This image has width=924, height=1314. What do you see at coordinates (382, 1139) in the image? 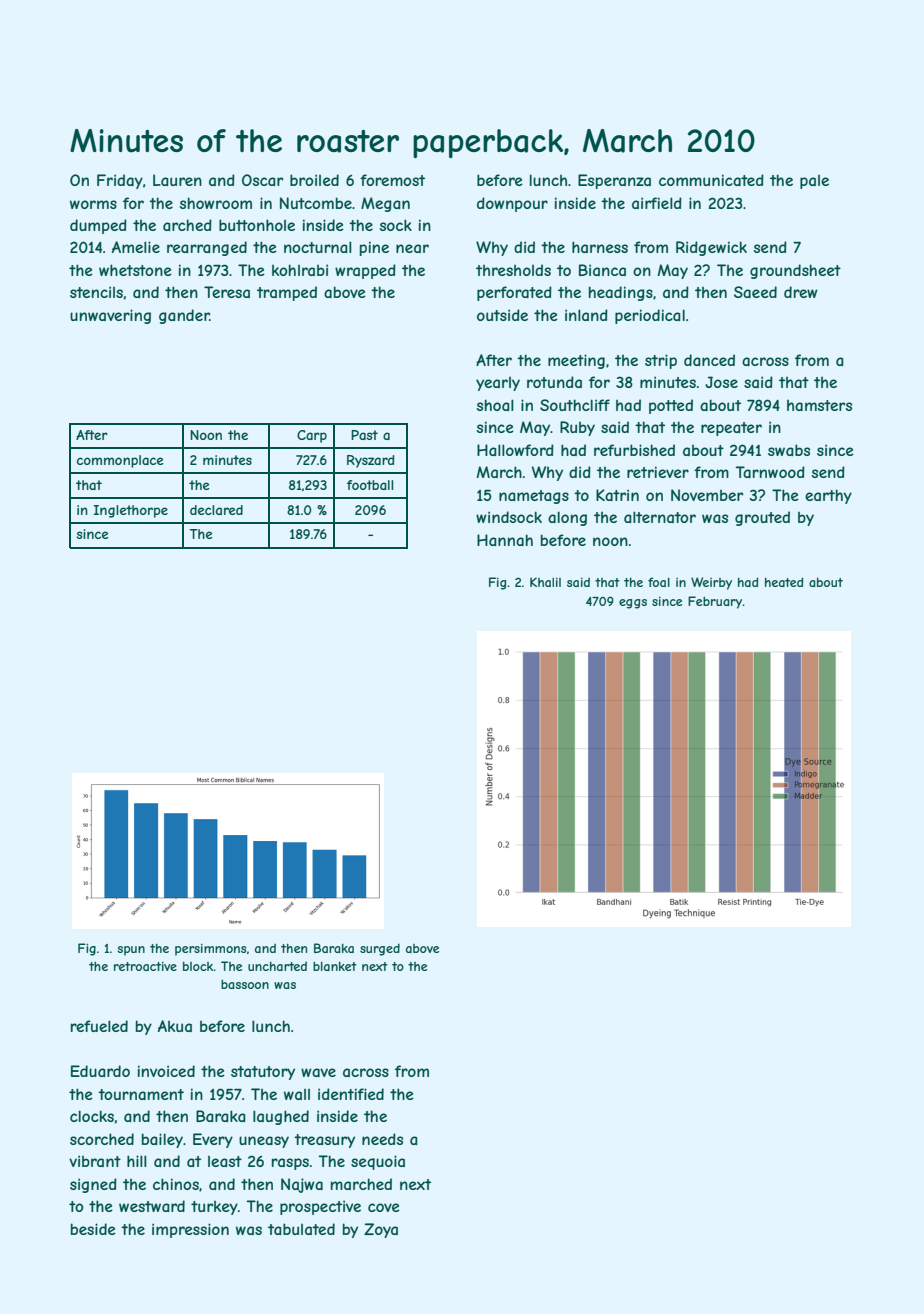
I see `needs` at bounding box center [382, 1139].
